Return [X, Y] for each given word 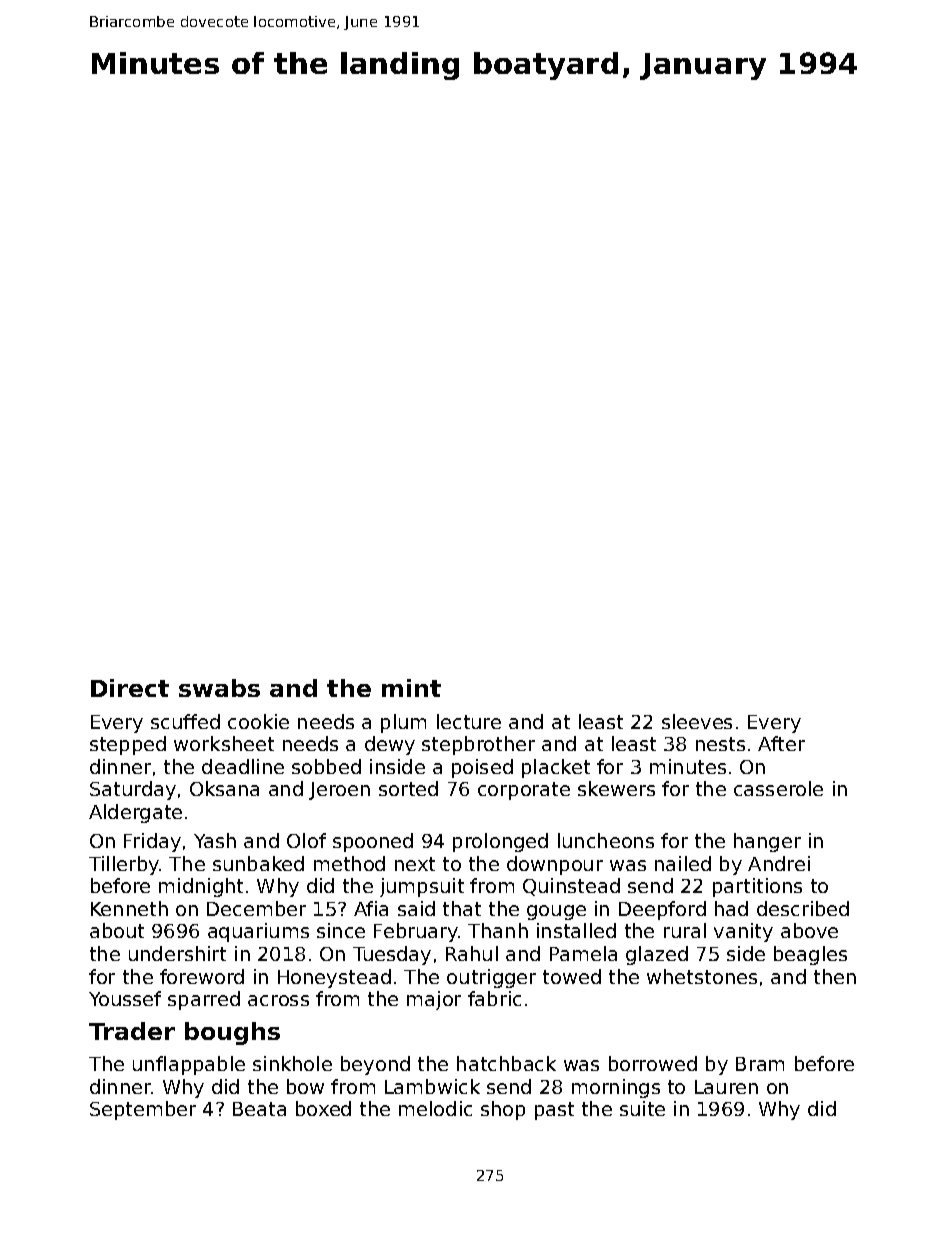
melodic [435, 1108]
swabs [219, 688]
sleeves [697, 721]
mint [411, 688]
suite [642, 1108]
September [143, 1110]
